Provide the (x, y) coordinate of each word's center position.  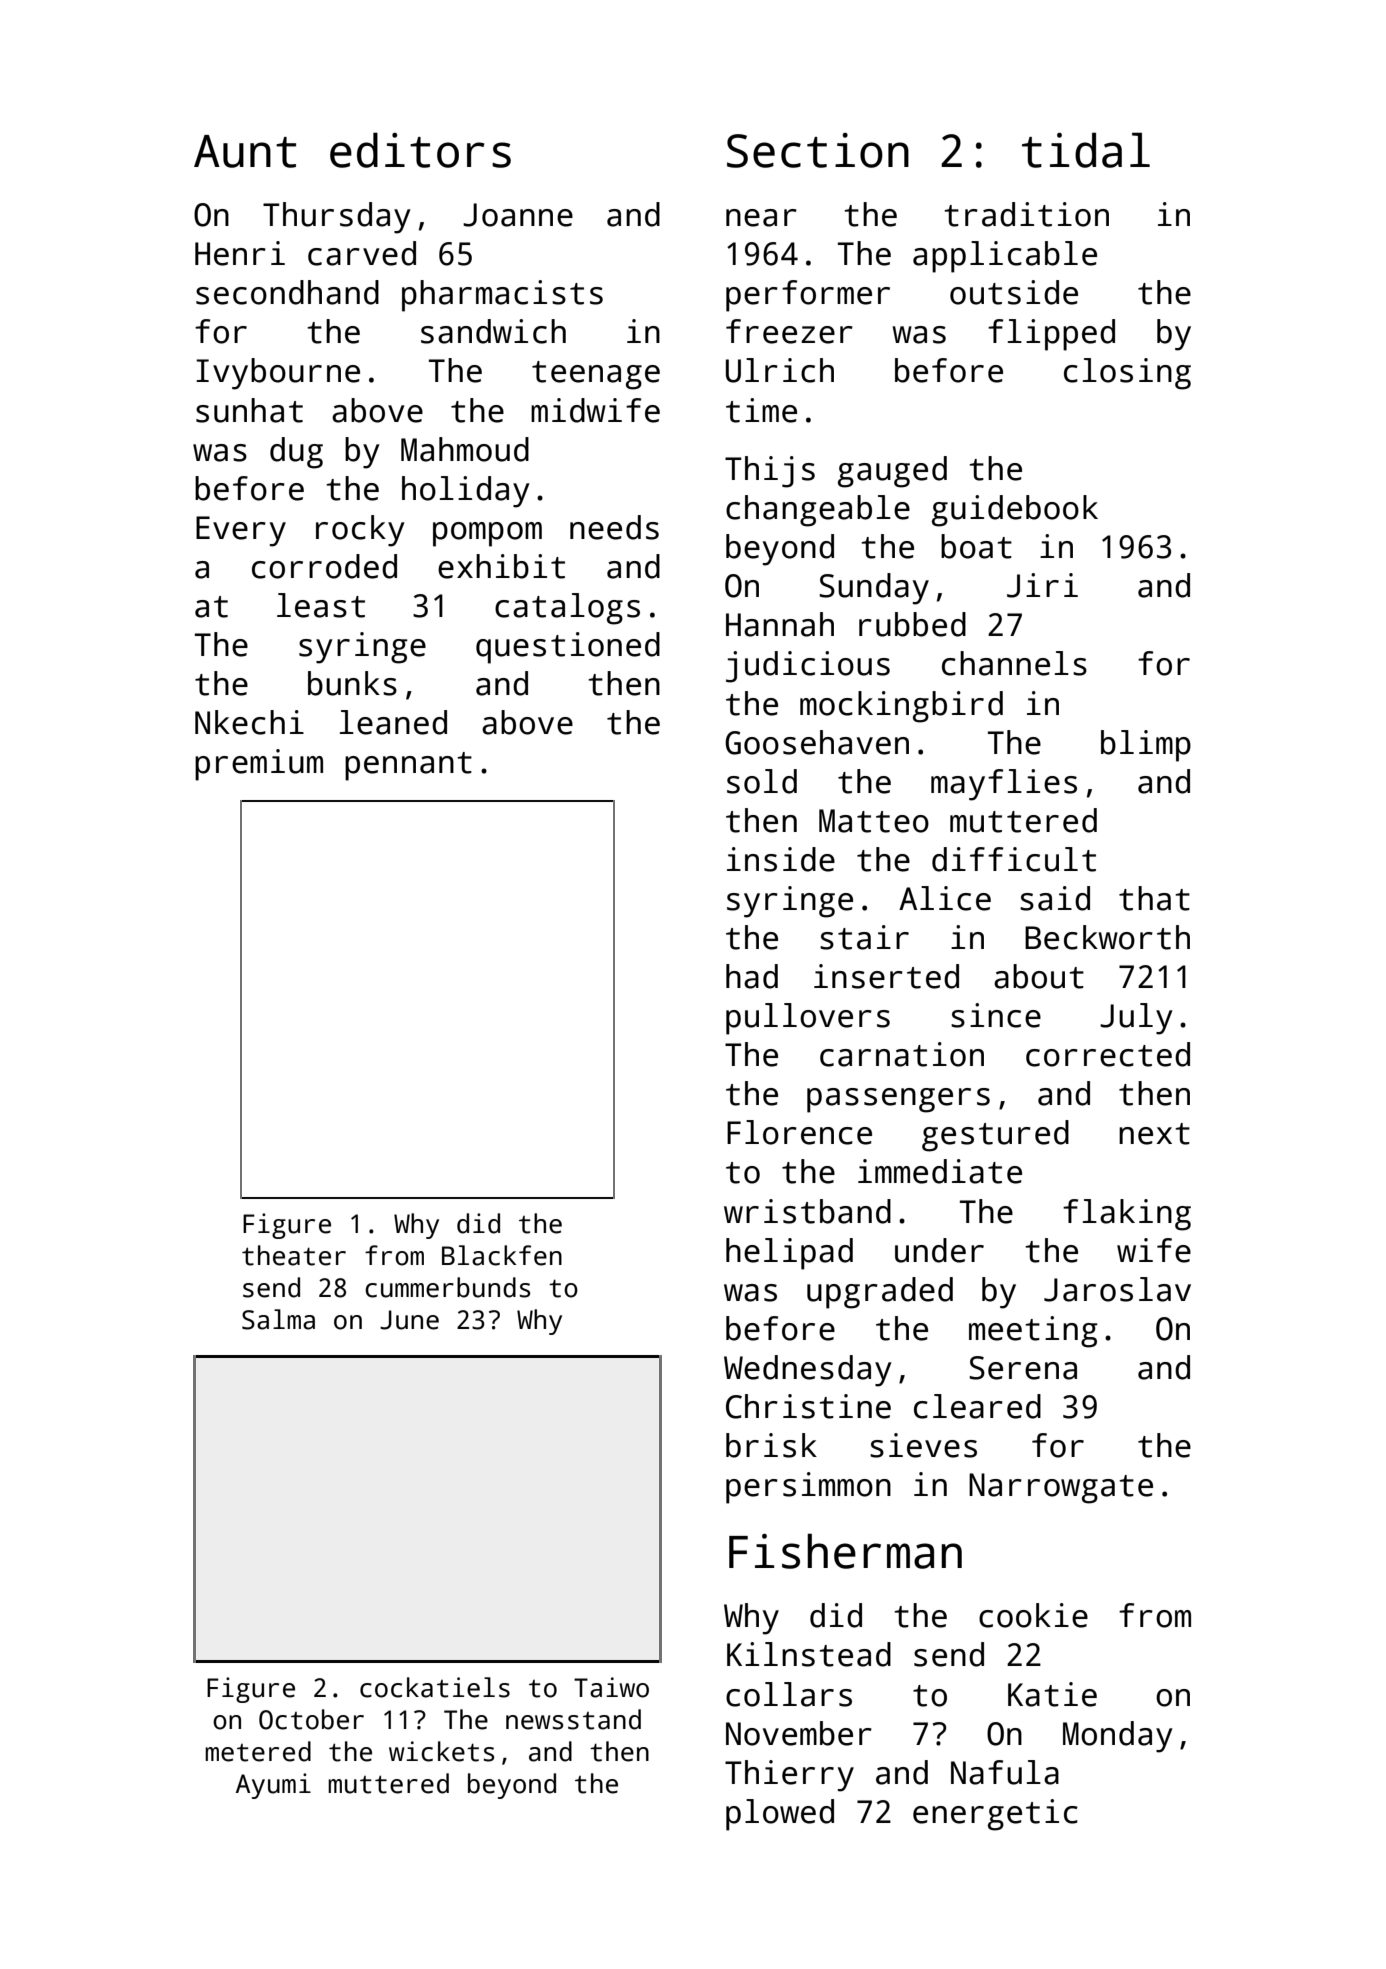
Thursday (337, 218)
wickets (441, 1751)
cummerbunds (447, 1287)
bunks (352, 683)
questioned (568, 648)
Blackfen (502, 1255)
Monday (1118, 1737)
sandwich (493, 331)
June (409, 1320)
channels (1014, 663)
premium (259, 765)
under (939, 1250)
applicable (1005, 257)
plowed (780, 1815)
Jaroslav (1117, 1289)
